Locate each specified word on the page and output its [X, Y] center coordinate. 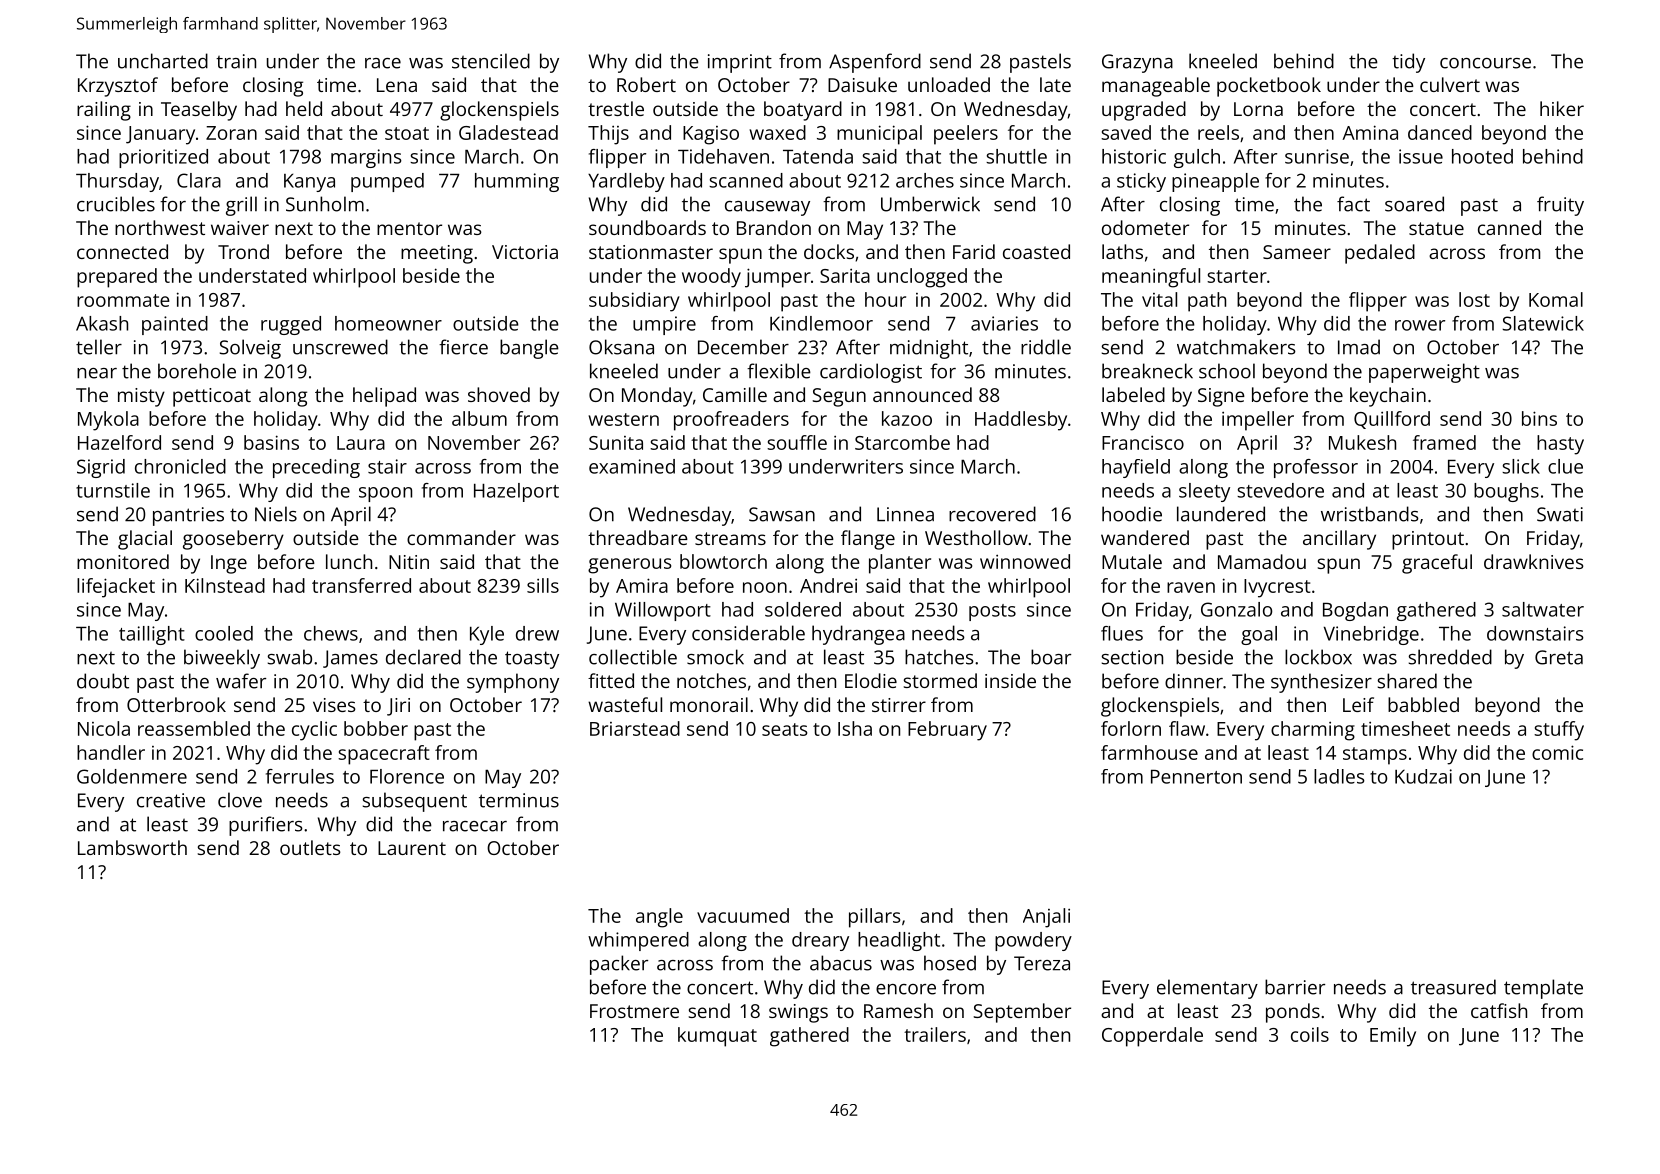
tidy [1408, 63]
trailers [935, 1034]
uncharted [163, 61]
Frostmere [634, 1011]
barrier [1295, 987]
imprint [740, 63]
